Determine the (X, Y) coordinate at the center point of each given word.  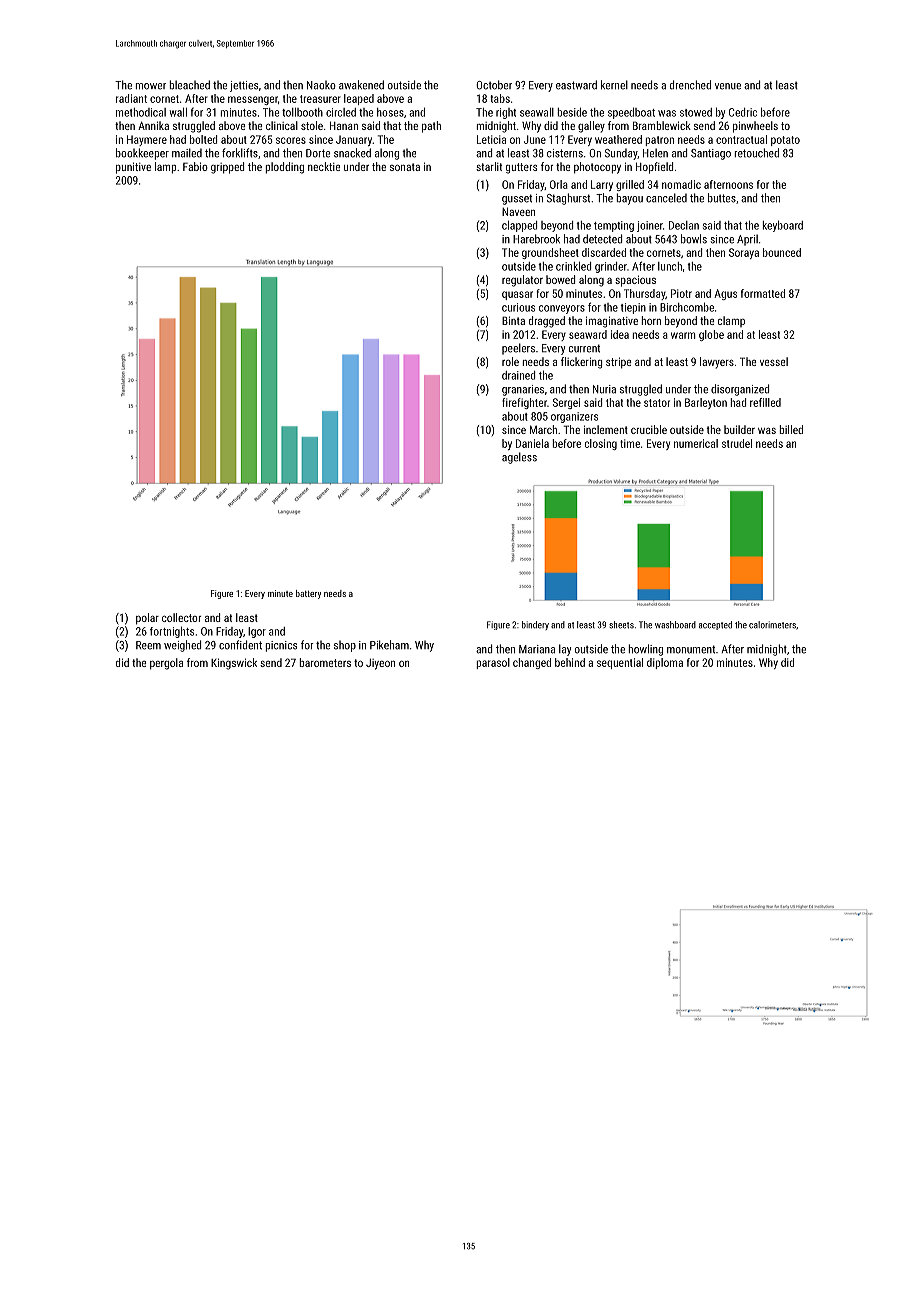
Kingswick (234, 664)
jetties (244, 86)
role (510, 361)
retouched (756, 153)
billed (791, 429)
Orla (559, 184)
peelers (518, 349)
